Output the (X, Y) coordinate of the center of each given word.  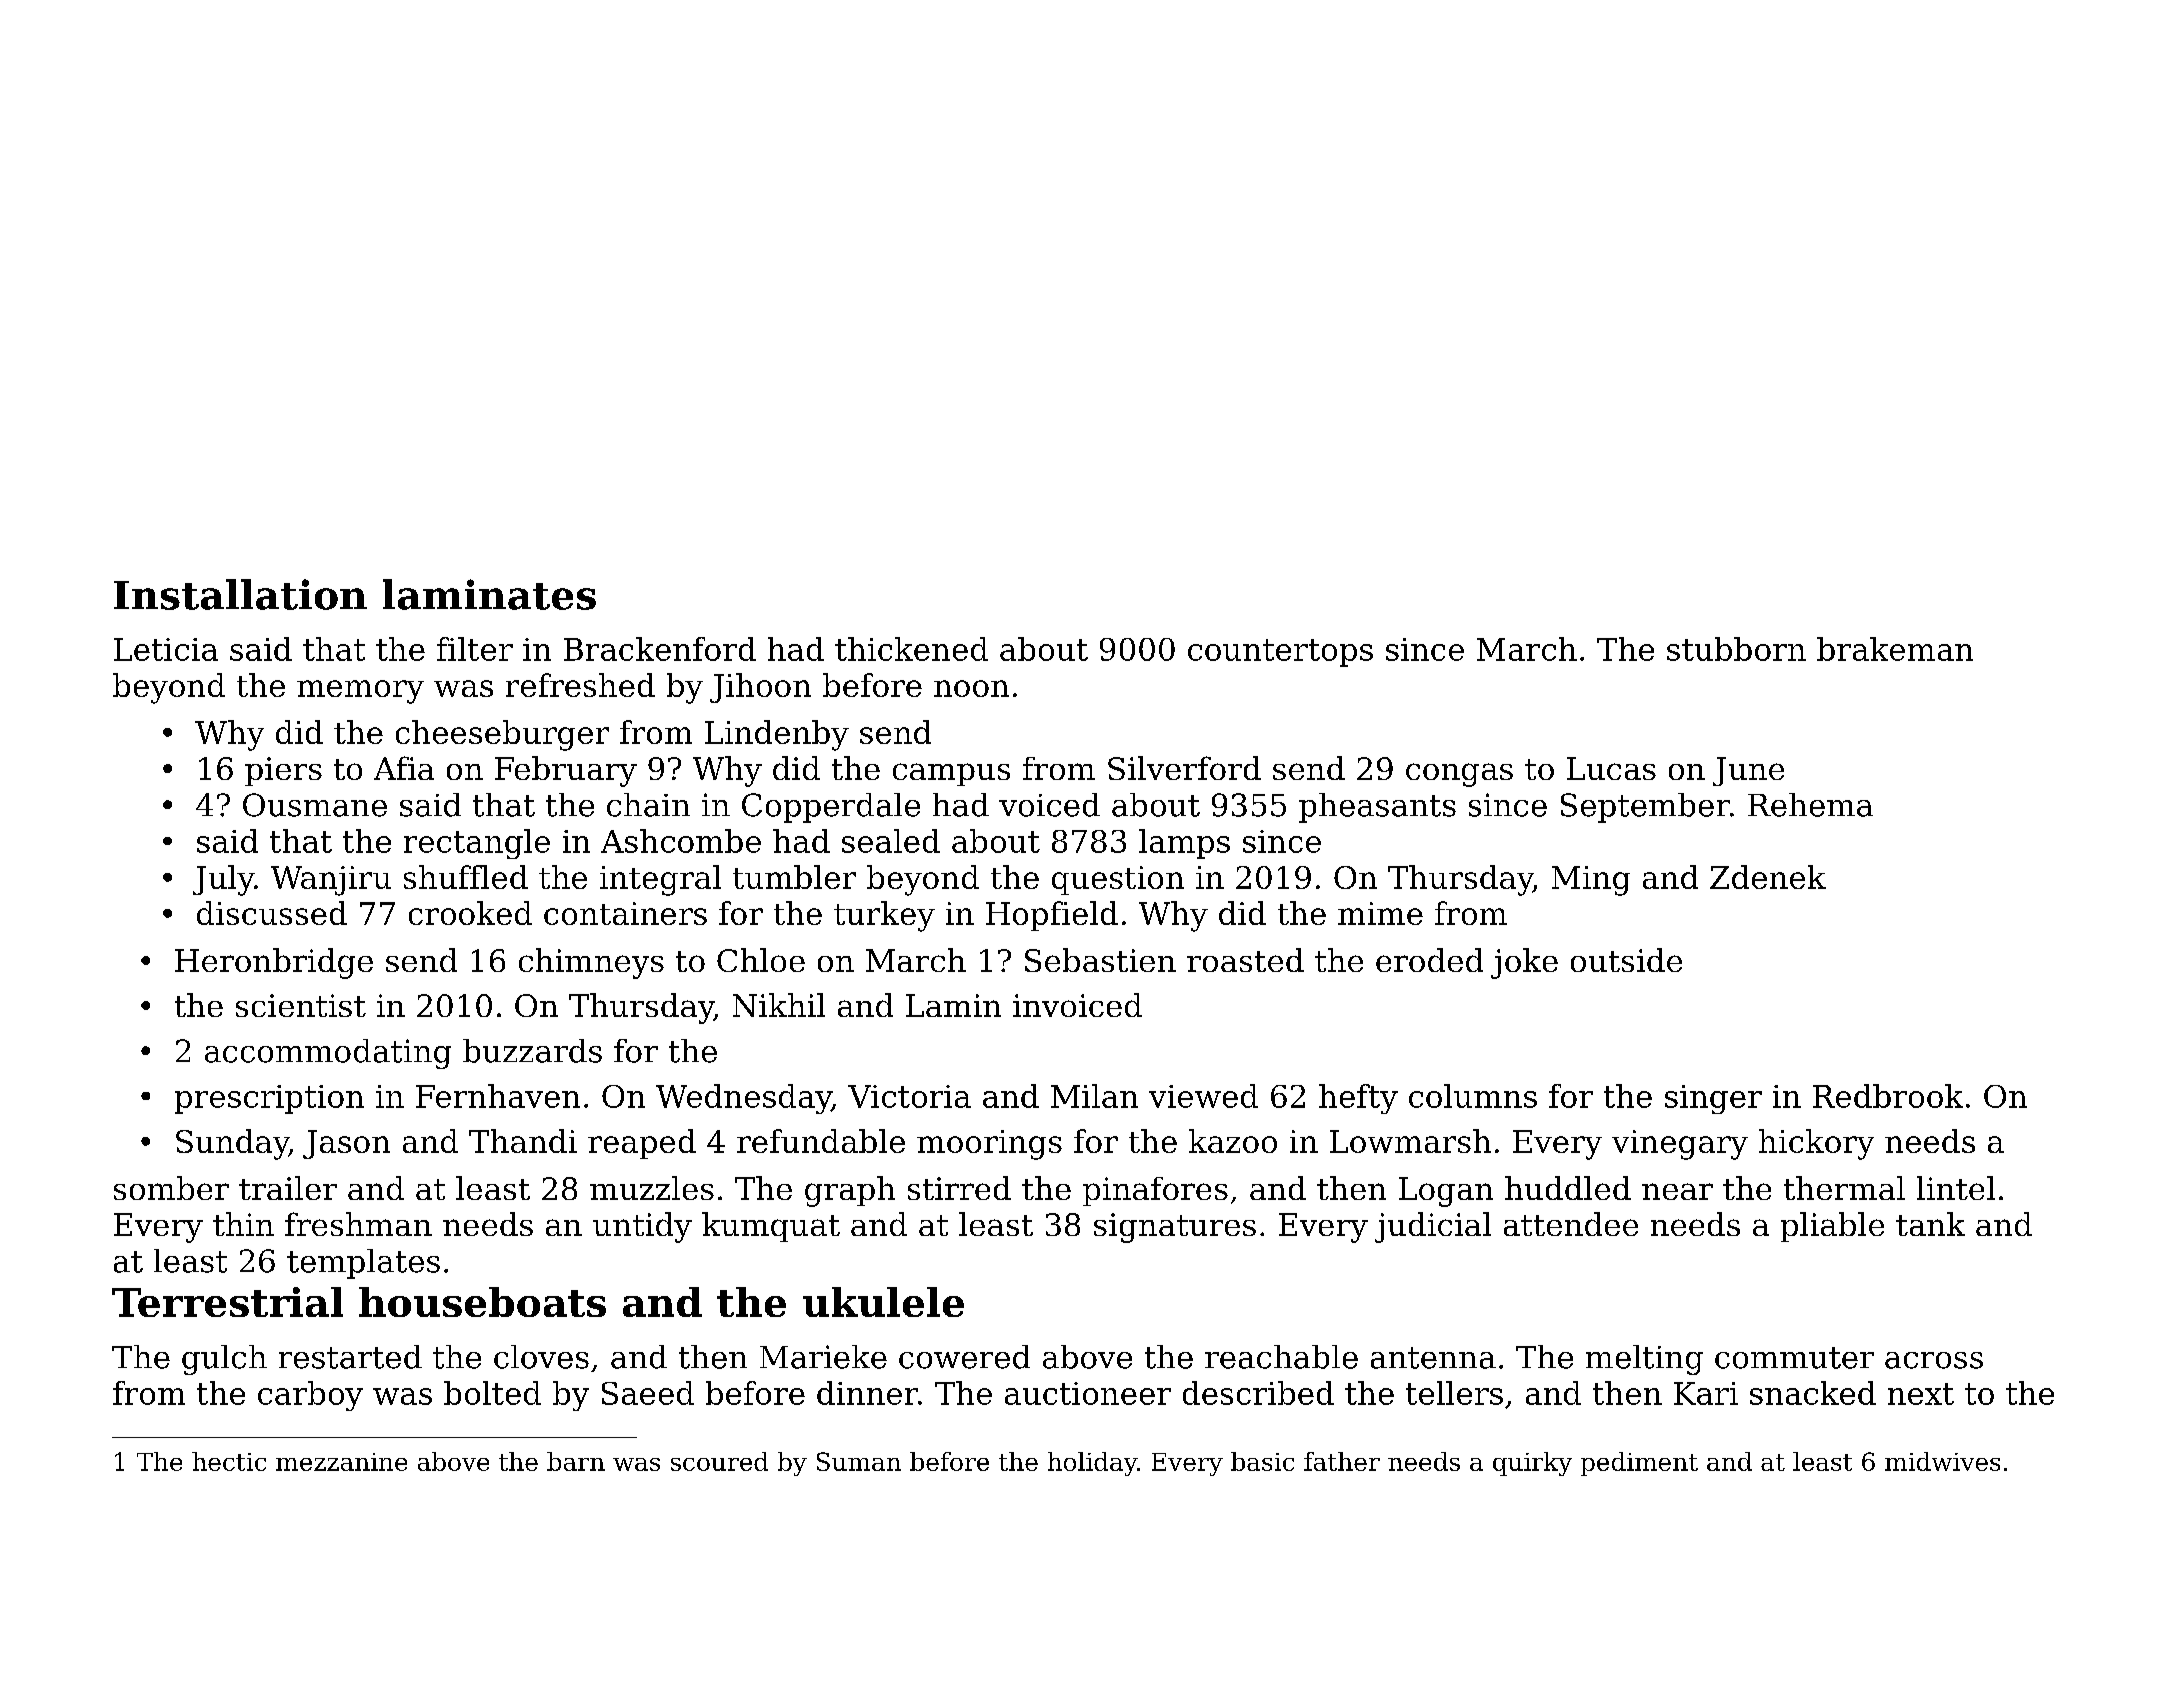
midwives (1942, 1461)
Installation (240, 594)
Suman (859, 1461)
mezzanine (341, 1462)
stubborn (1736, 649)
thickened (911, 649)
